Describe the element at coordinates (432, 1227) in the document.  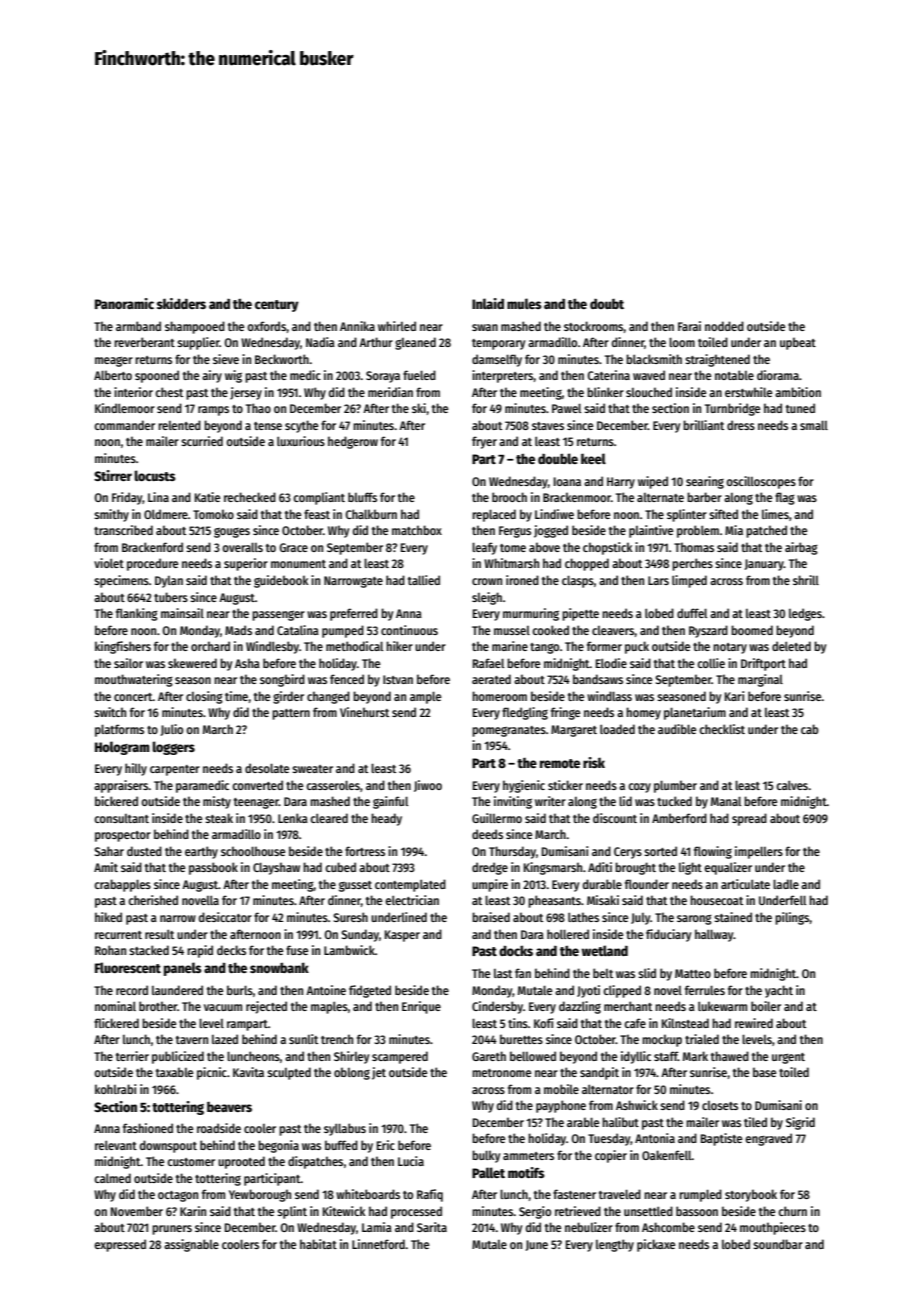
I see `Sarita` at that location.
